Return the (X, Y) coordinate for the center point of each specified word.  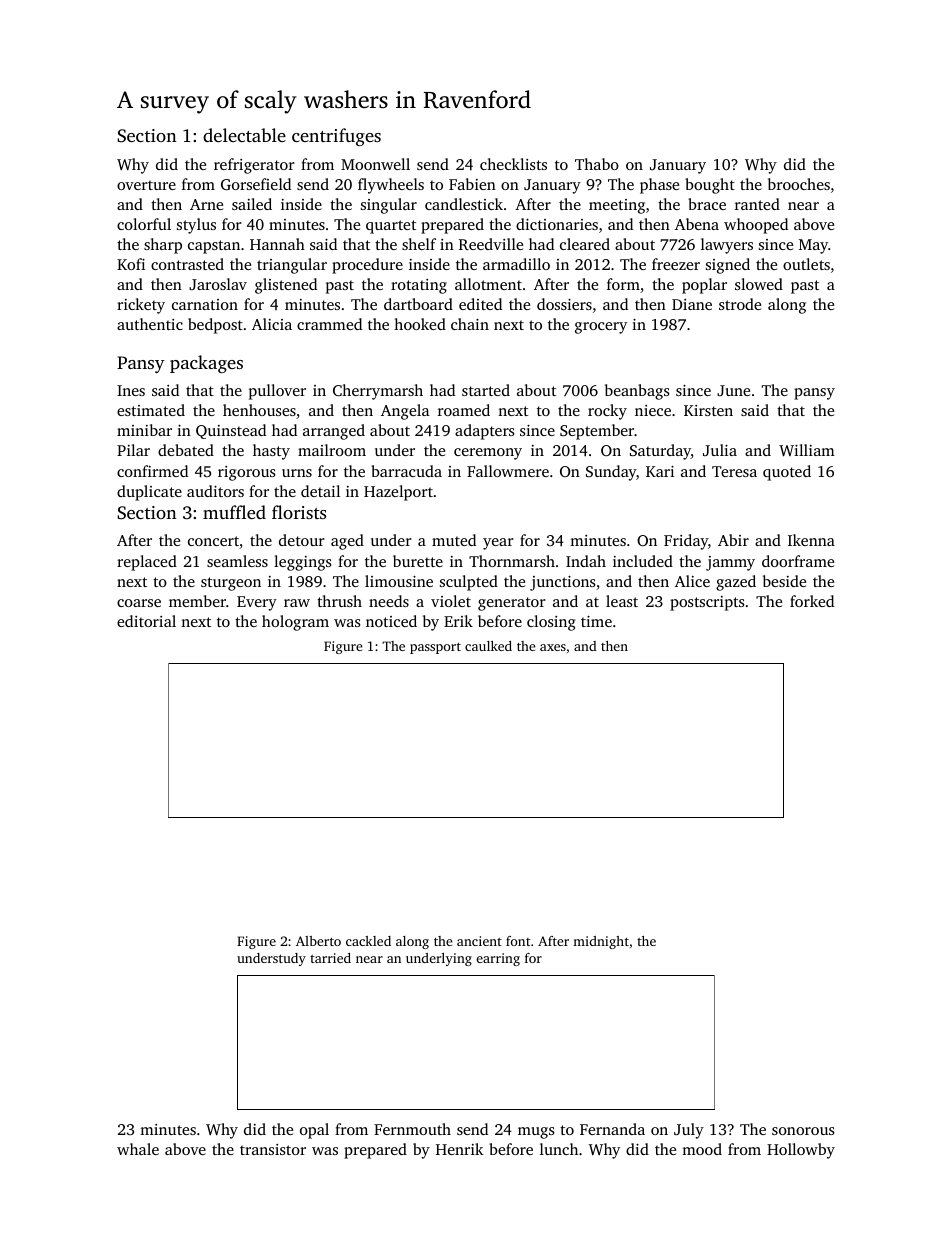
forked (812, 601)
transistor (273, 1149)
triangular (292, 266)
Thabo (597, 164)
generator (512, 604)
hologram (295, 623)
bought (710, 186)
